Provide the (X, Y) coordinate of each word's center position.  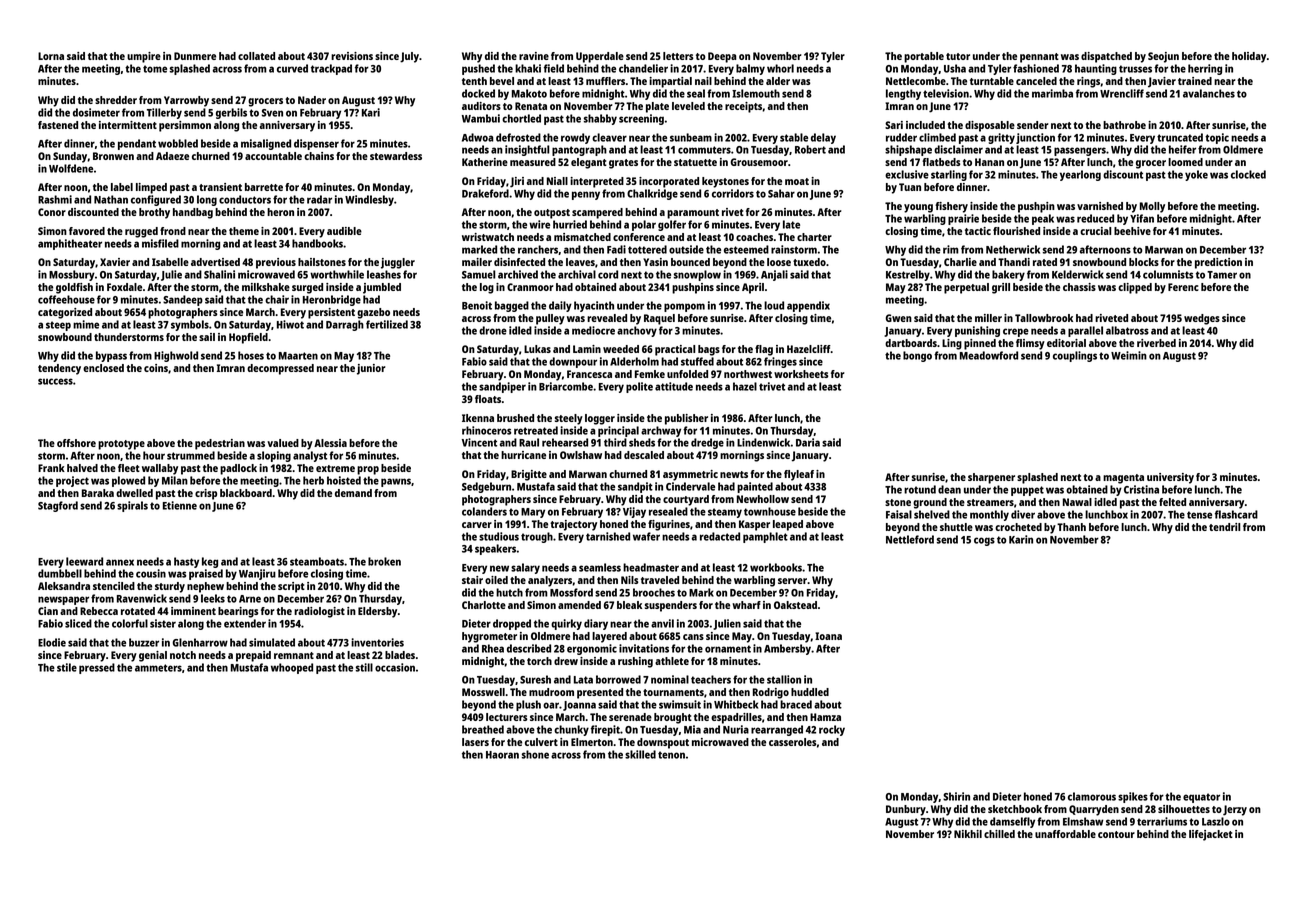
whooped (292, 668)
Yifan (1142, 218)
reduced (1095, 218)
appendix (808, 306)
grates (623, 164)
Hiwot (290, 324)
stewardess (396, 156)
